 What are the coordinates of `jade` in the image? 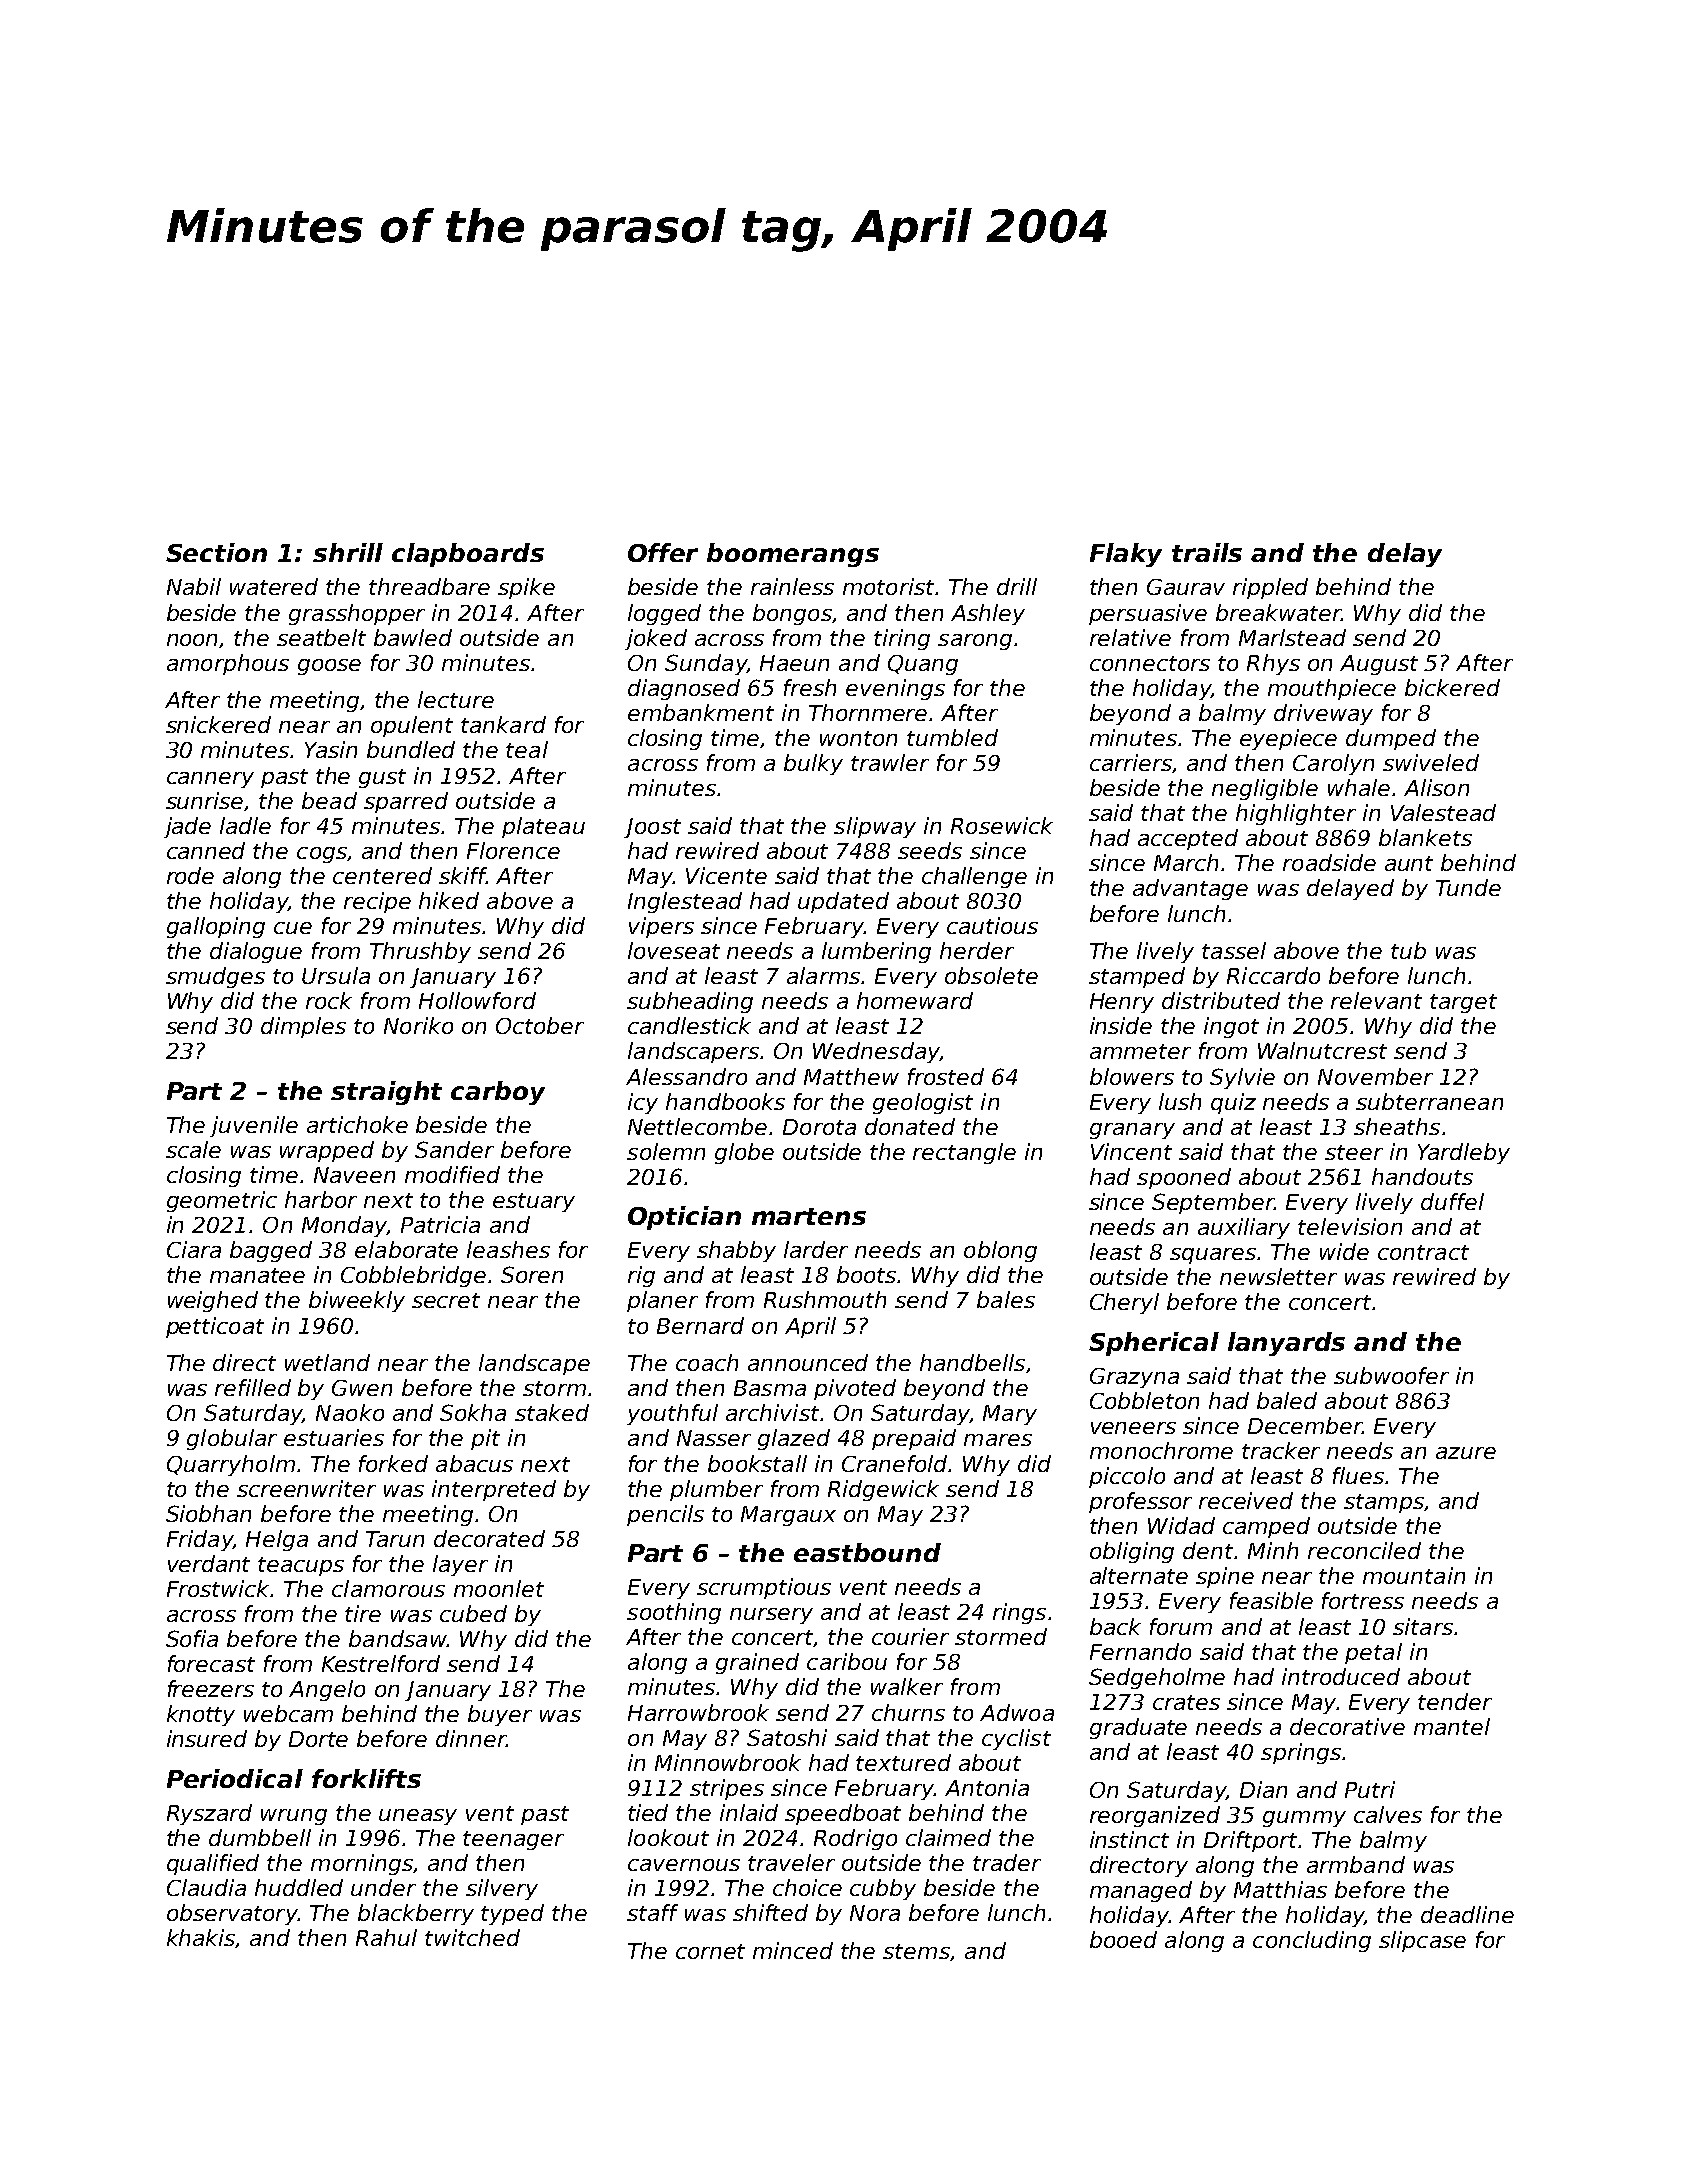 It's located at (187, 827).
